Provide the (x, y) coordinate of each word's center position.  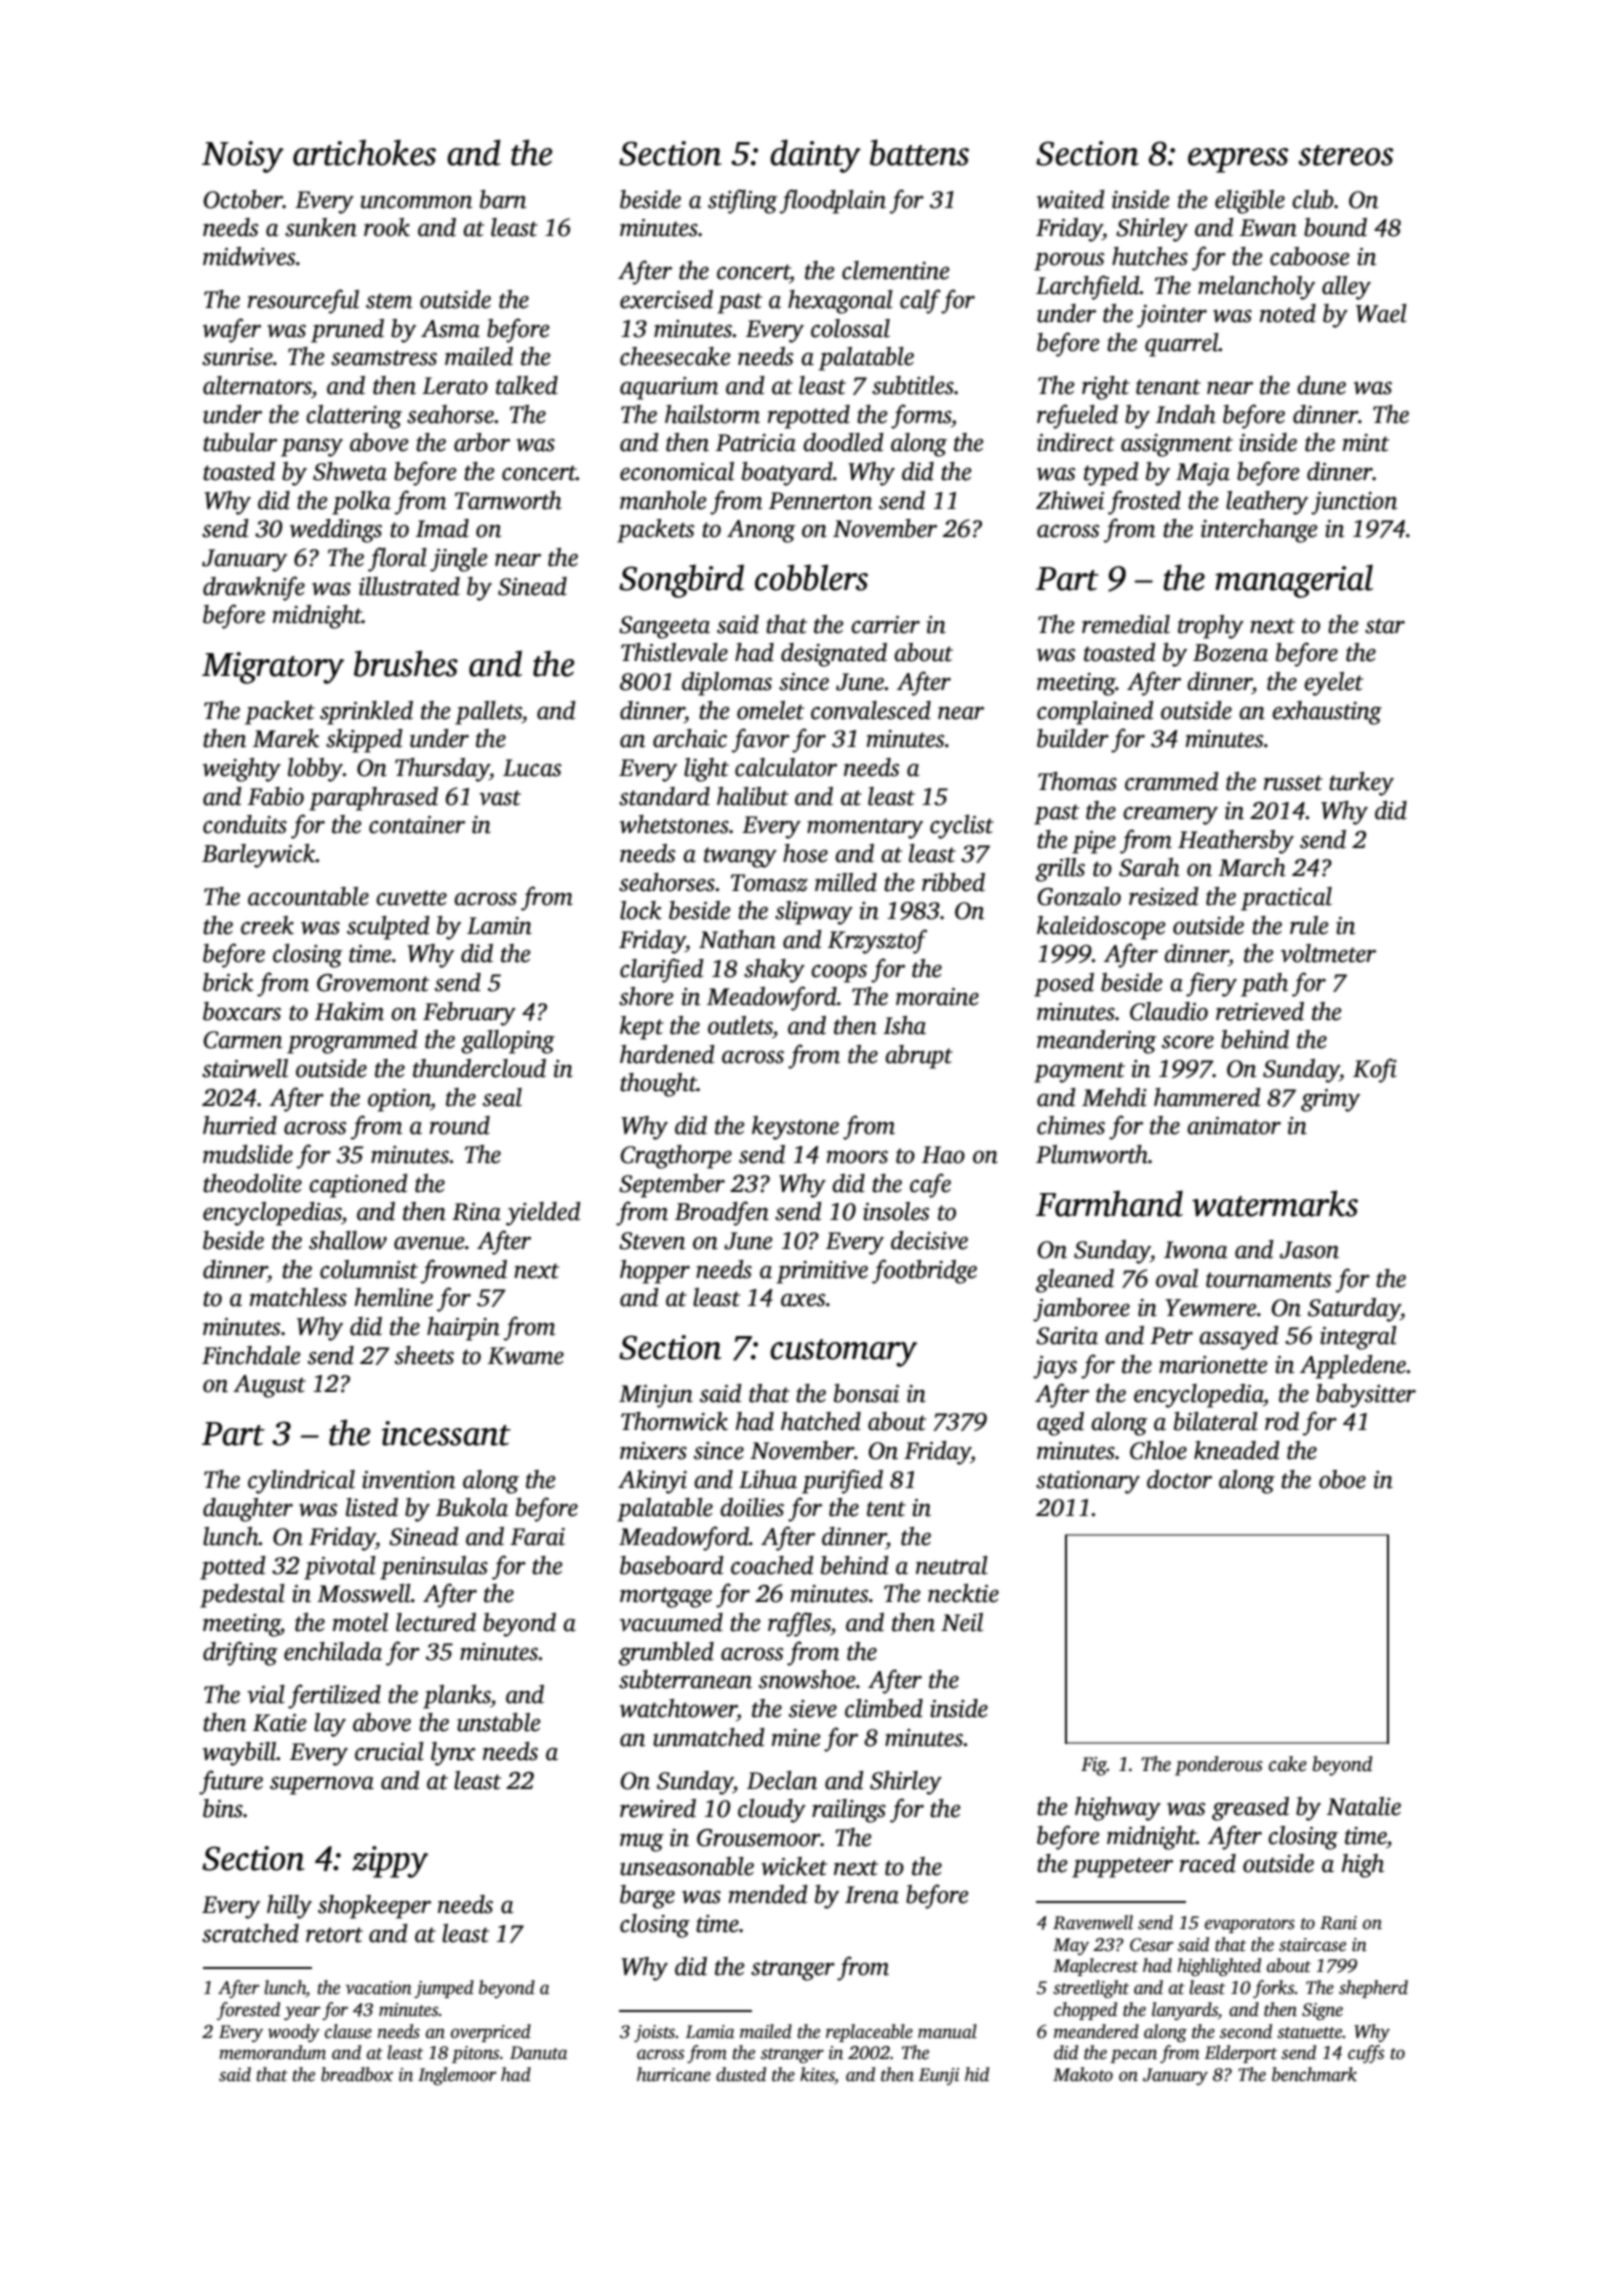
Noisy (243, 157)
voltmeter (1328, 953)
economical (677, 471)
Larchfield (1088, 287)
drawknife (254, 588)
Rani (1338, 1923)
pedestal (242, 1596)
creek (267, 925)
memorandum (272, 2052)
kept (642, 1028)
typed (1111, 474)
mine (796, 1738)
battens (919, 152)
